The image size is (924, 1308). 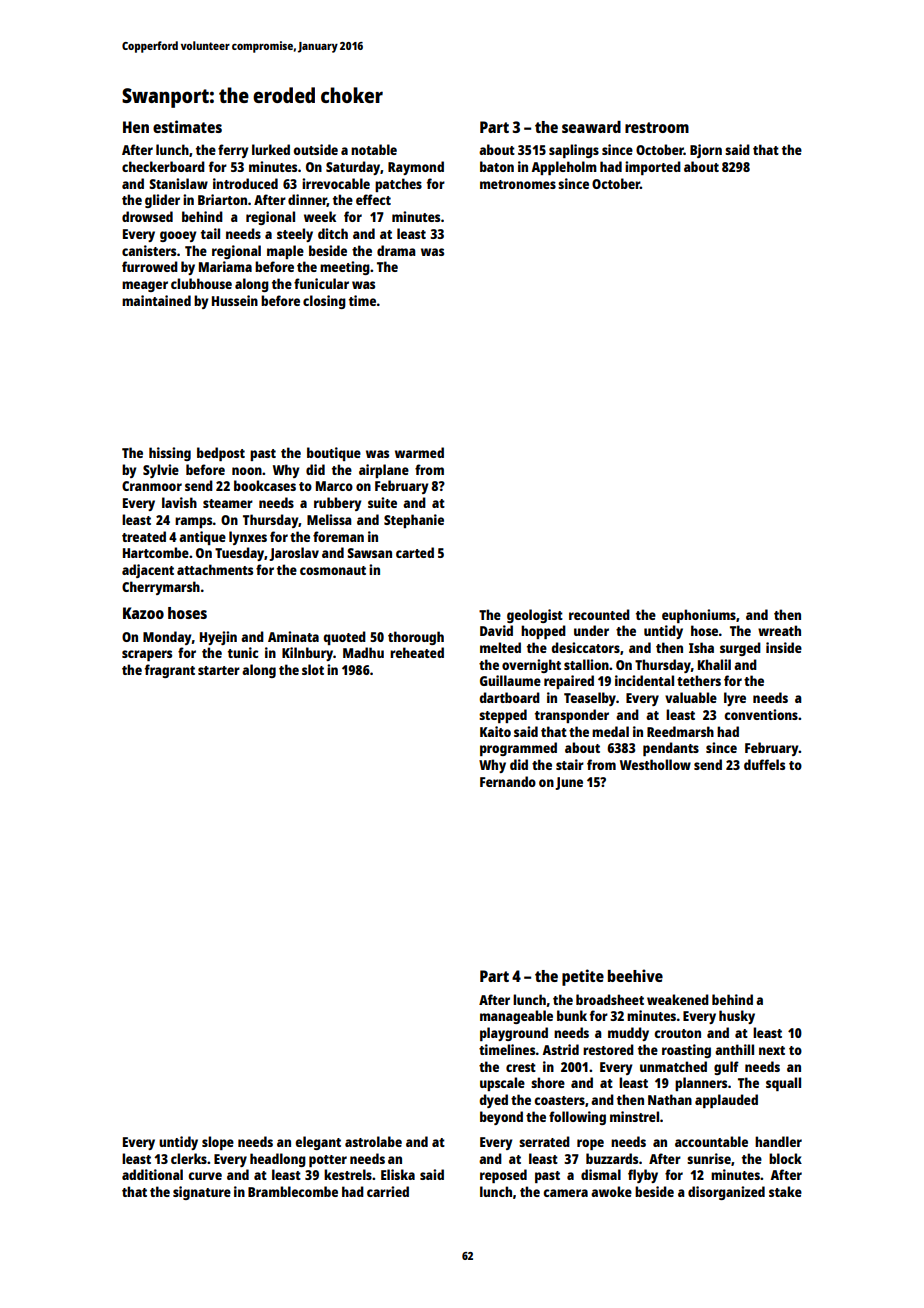 I want to click on attachments, so click(x=215, y=569).
